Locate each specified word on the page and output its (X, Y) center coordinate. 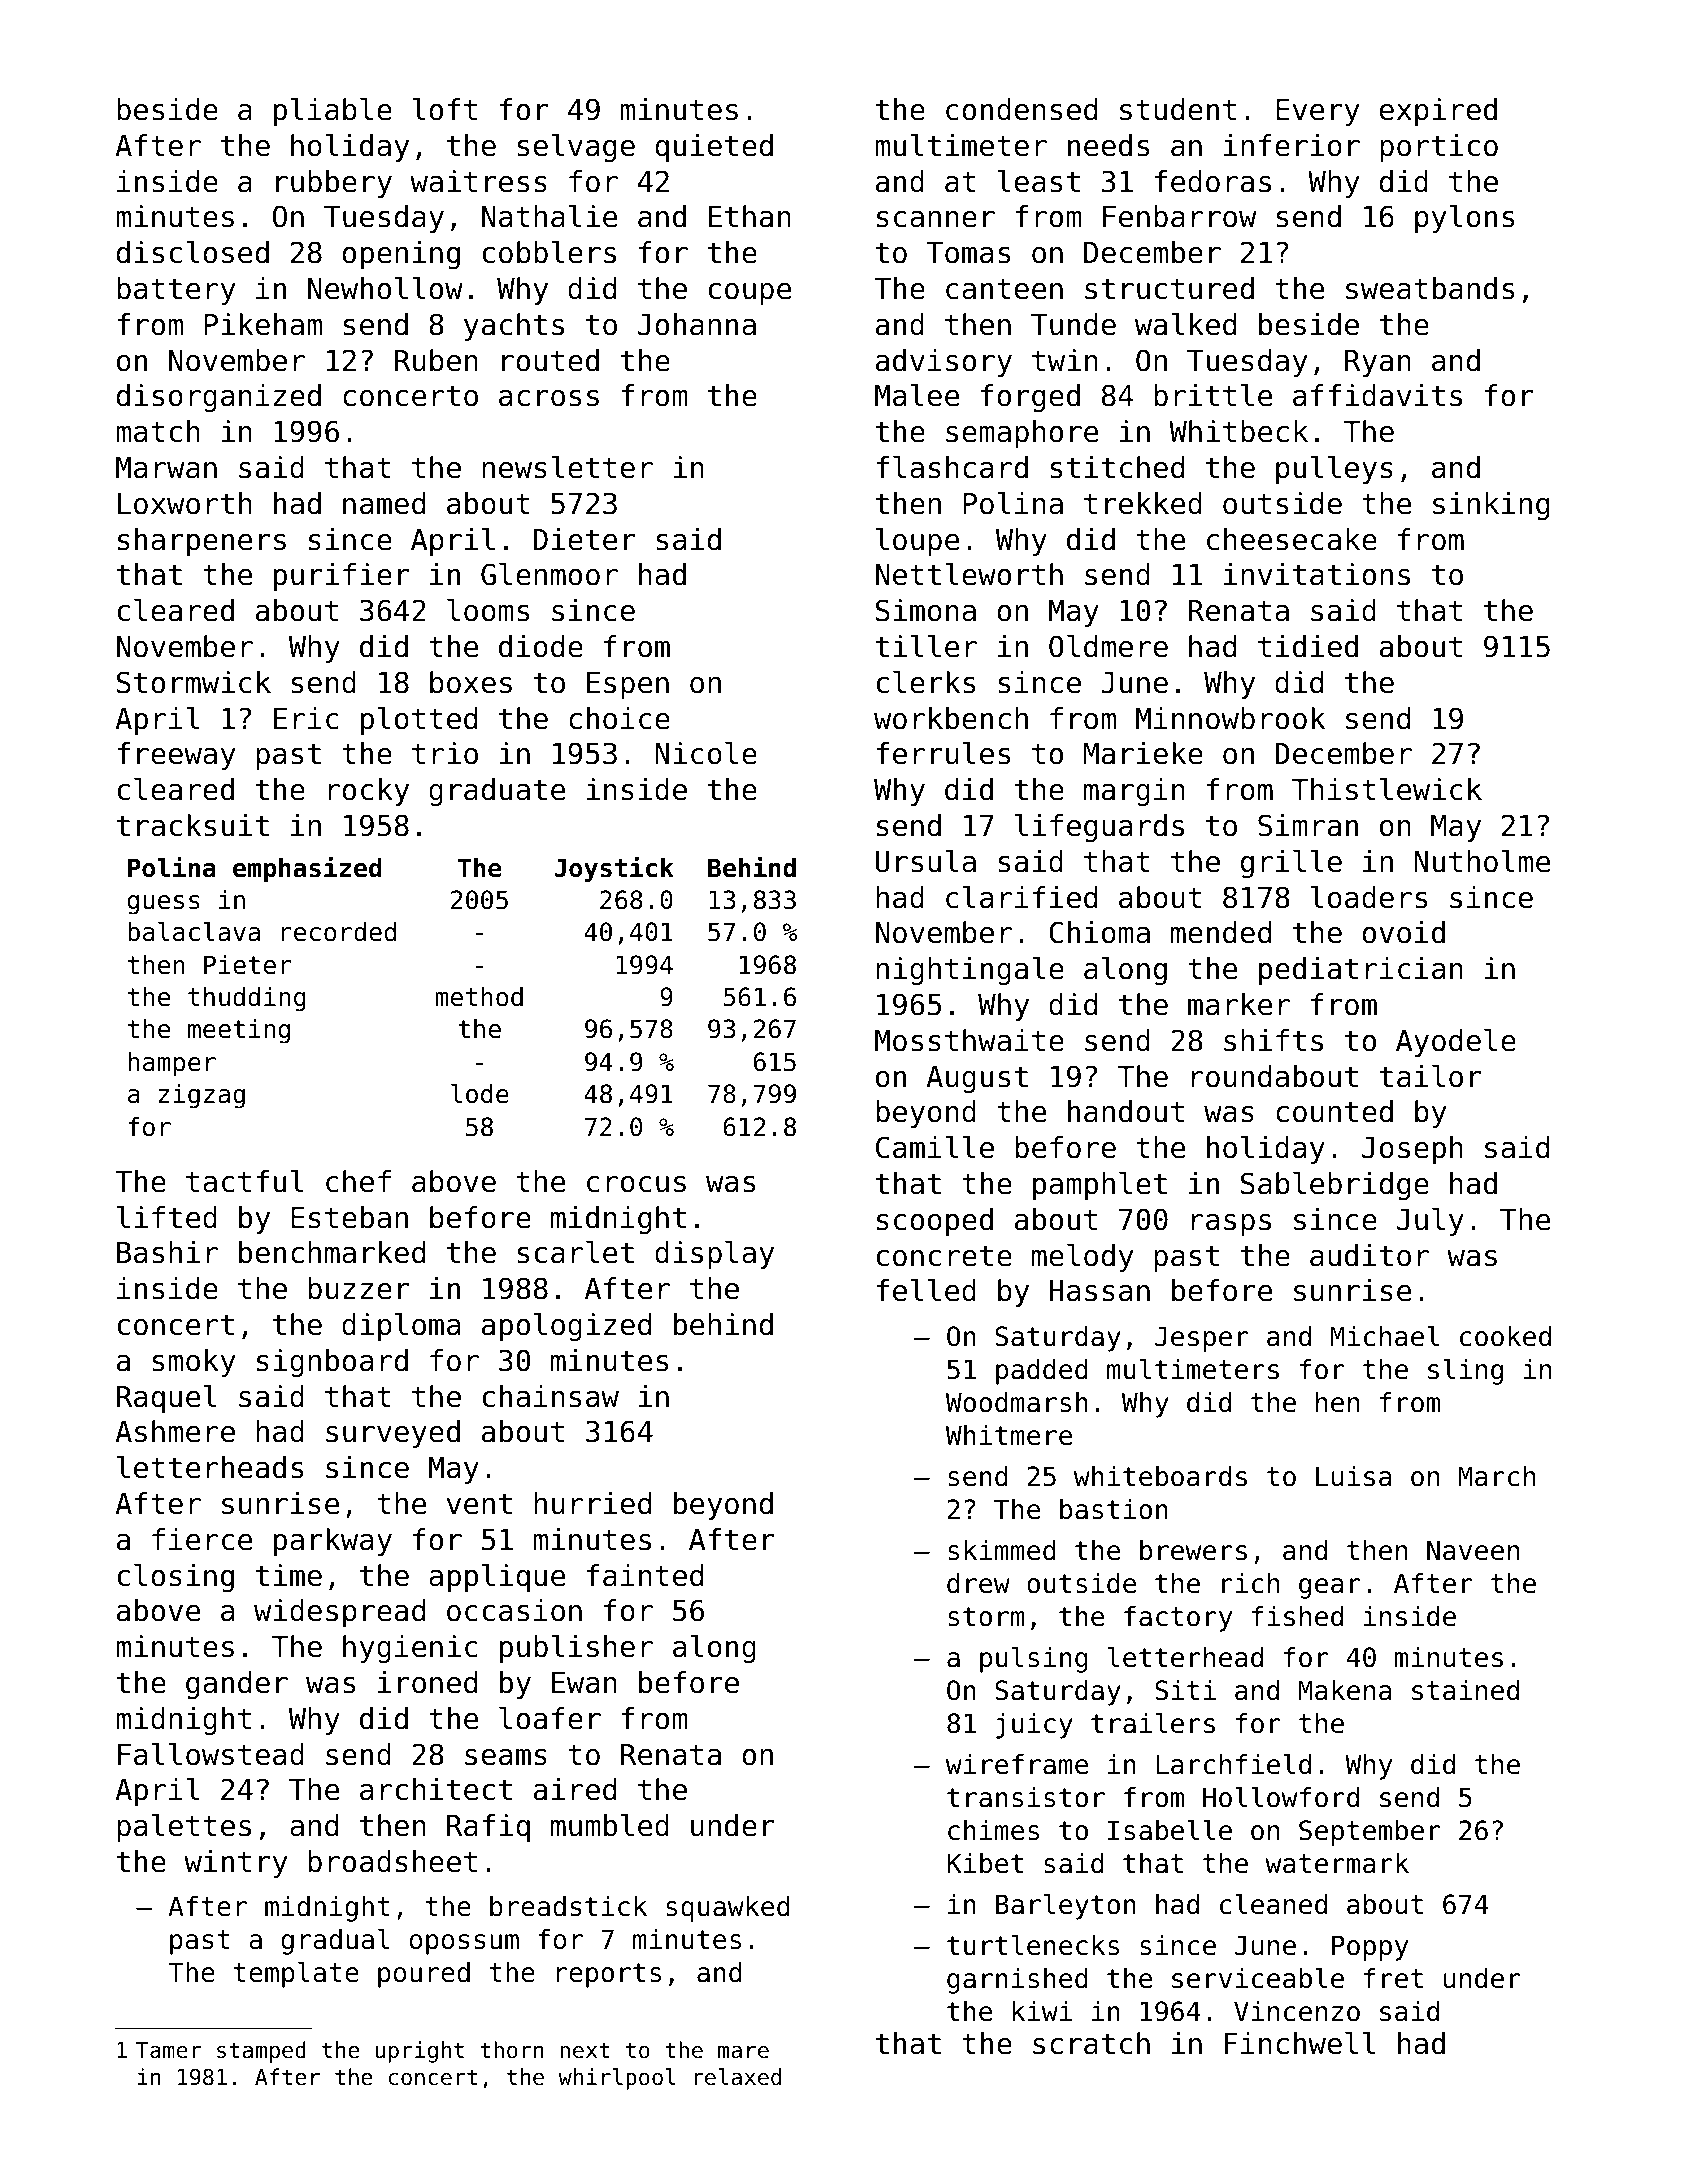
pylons (1464, 219)
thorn (512, 2050)
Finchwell (1300, 2043)
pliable (333, 112)
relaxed (737, 2077)
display (714, 1255)
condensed (1021, 109)
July (1430, 1222)
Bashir (167, 1252)
